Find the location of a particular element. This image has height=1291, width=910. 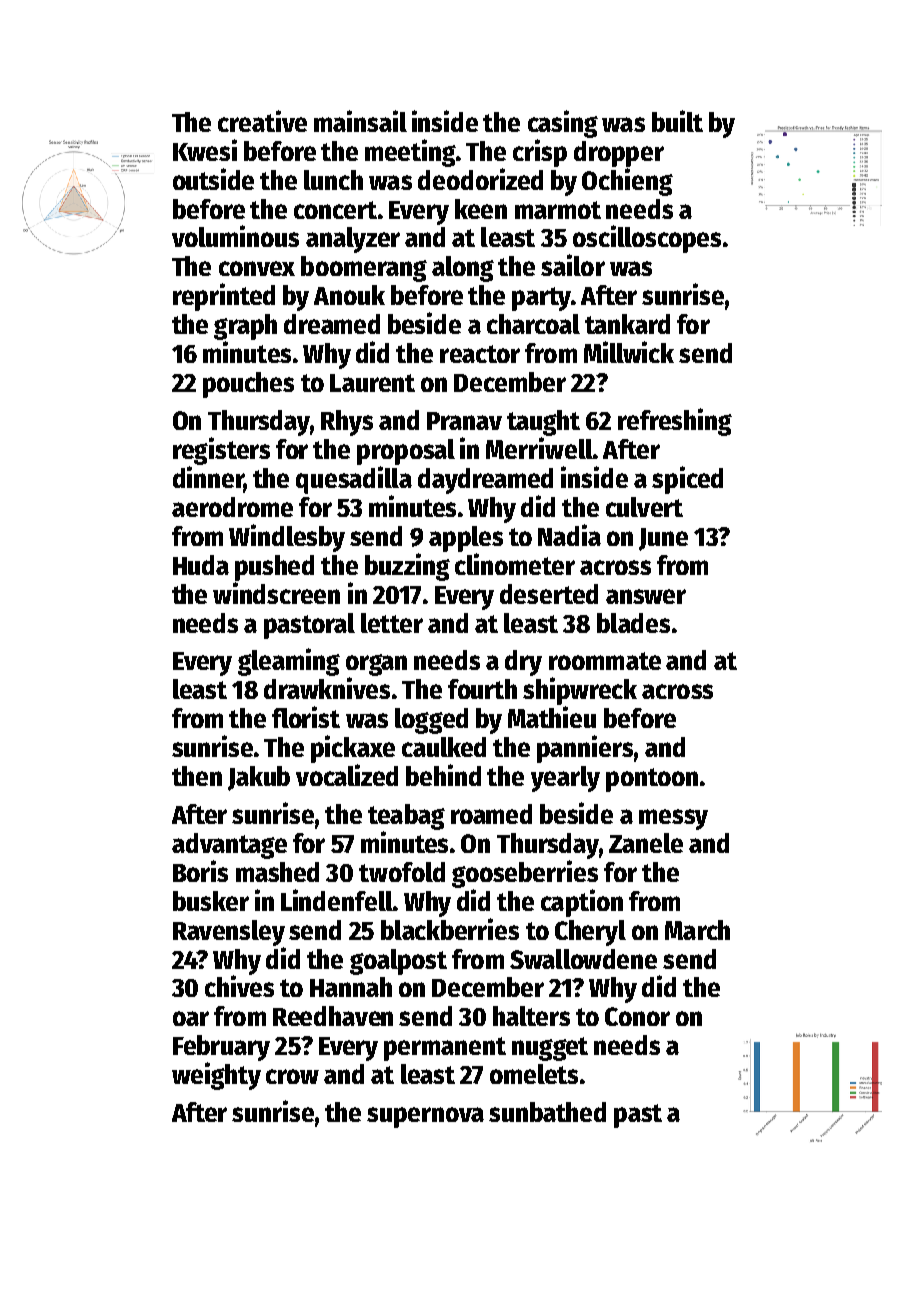

gleaming is located at coordinates (289, 662).
